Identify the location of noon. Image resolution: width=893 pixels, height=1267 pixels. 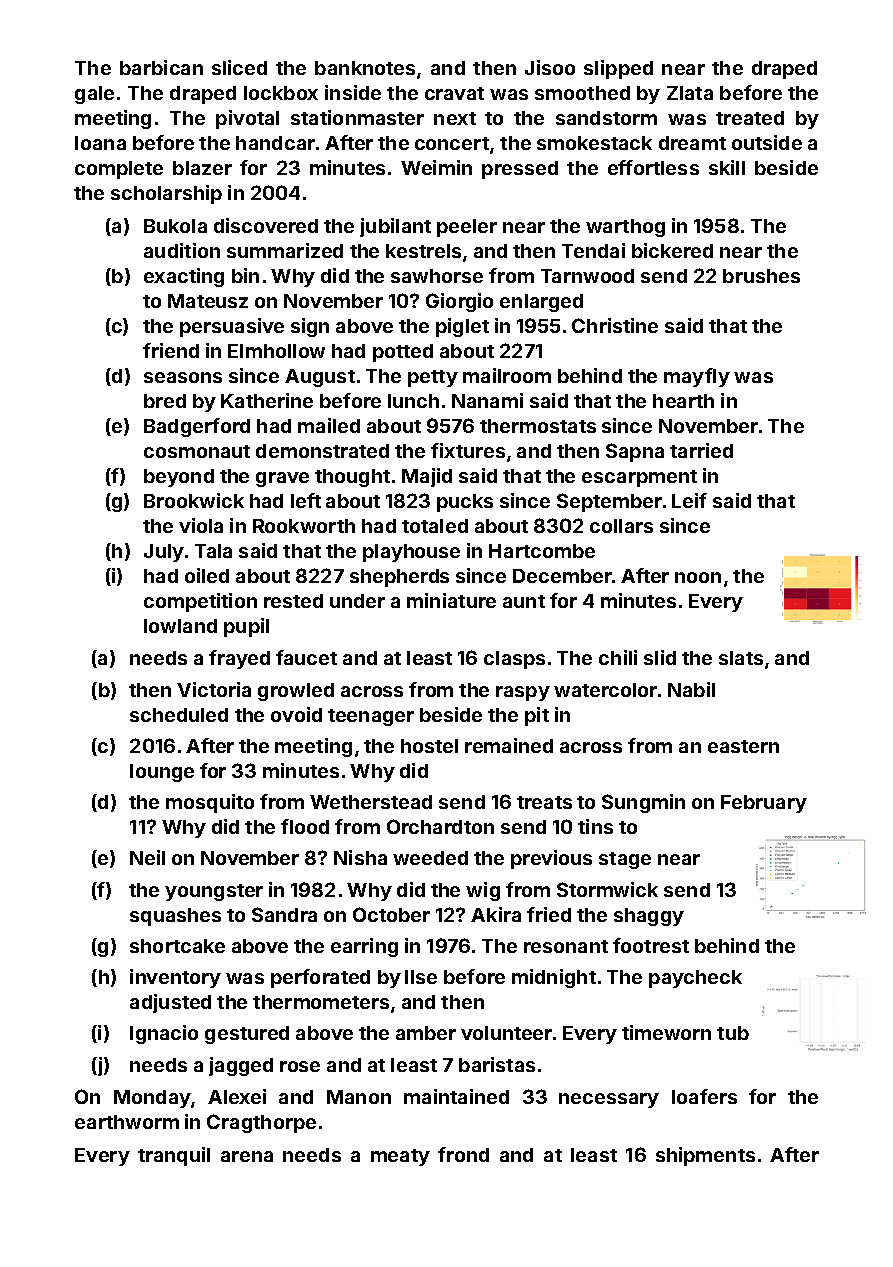
(698, 577).
